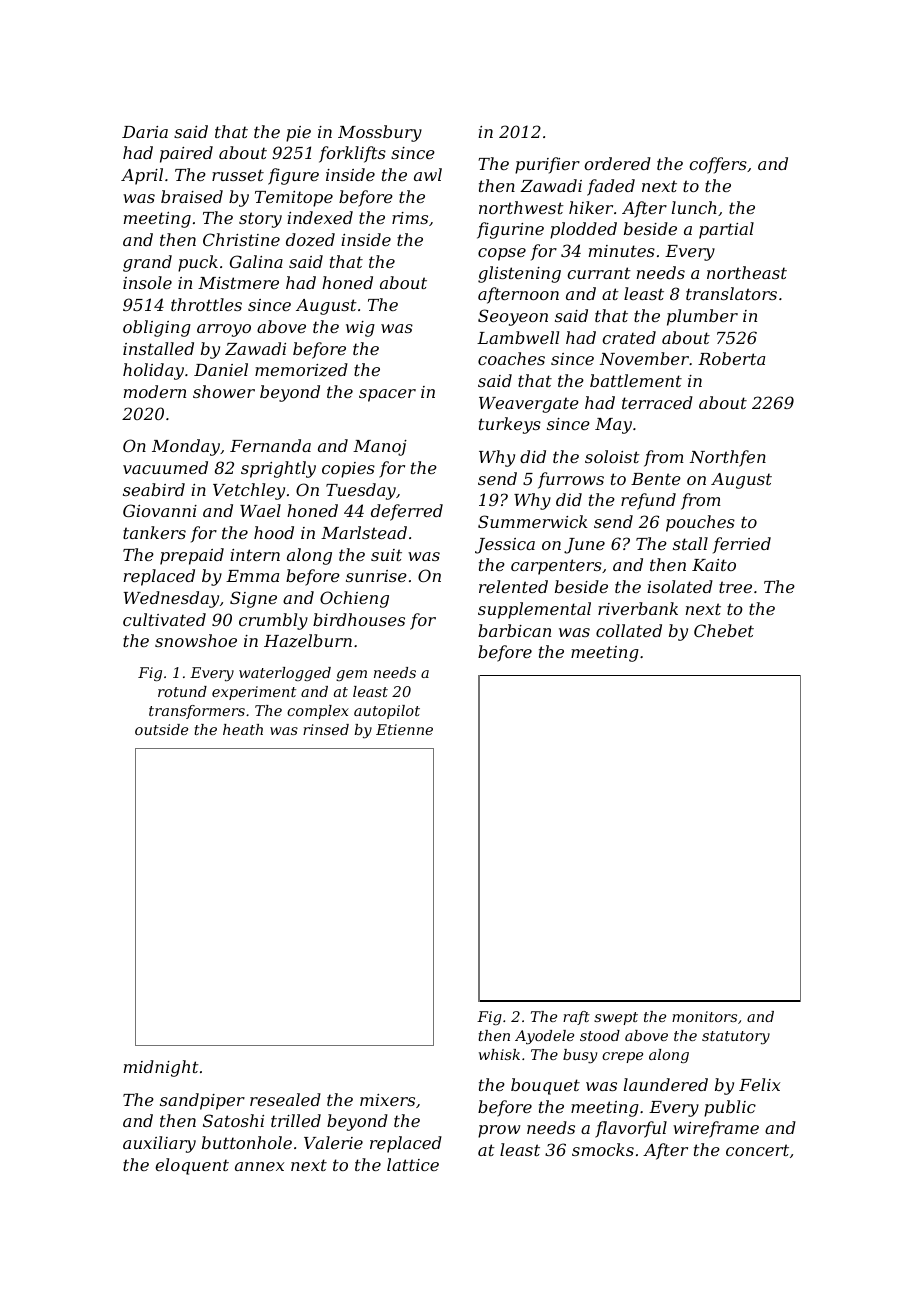  I want to click on tree, so click(735, 587).
